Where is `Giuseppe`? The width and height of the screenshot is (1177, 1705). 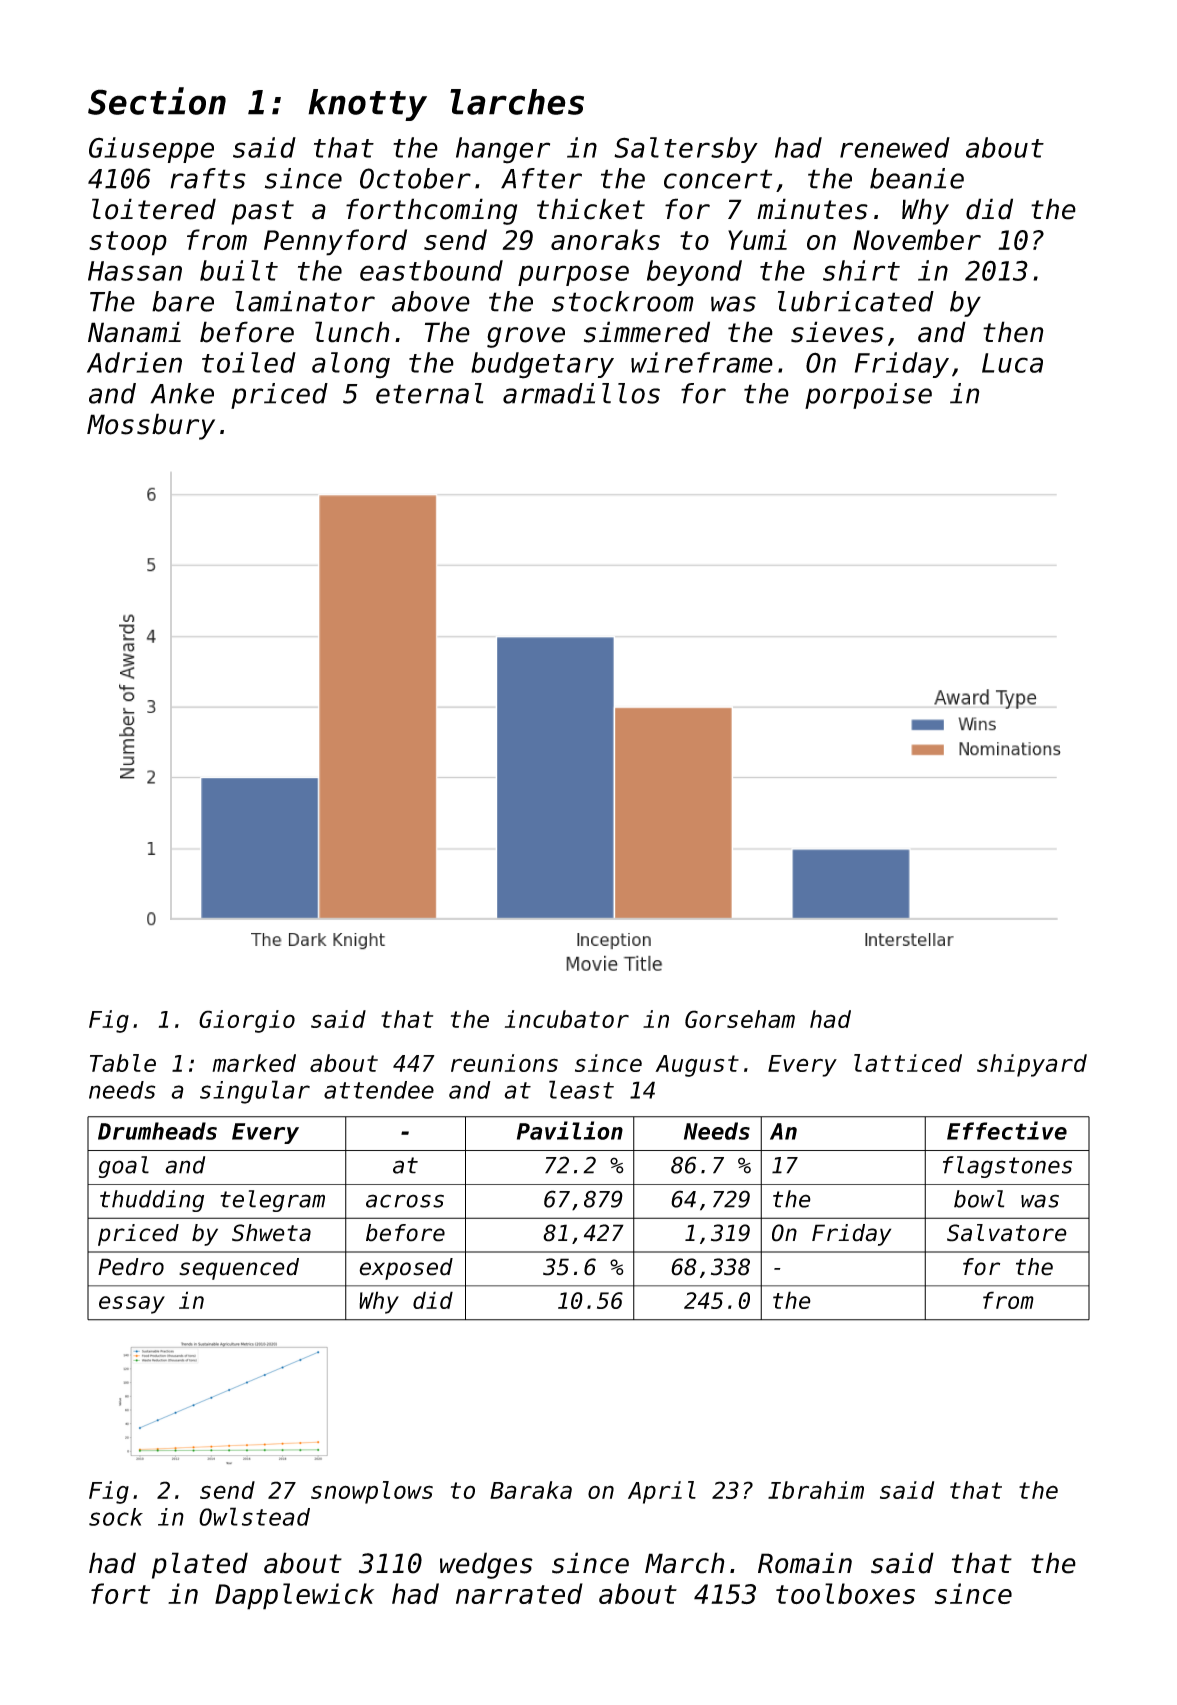 Giuseppe is located at coordinates (151, 150).
